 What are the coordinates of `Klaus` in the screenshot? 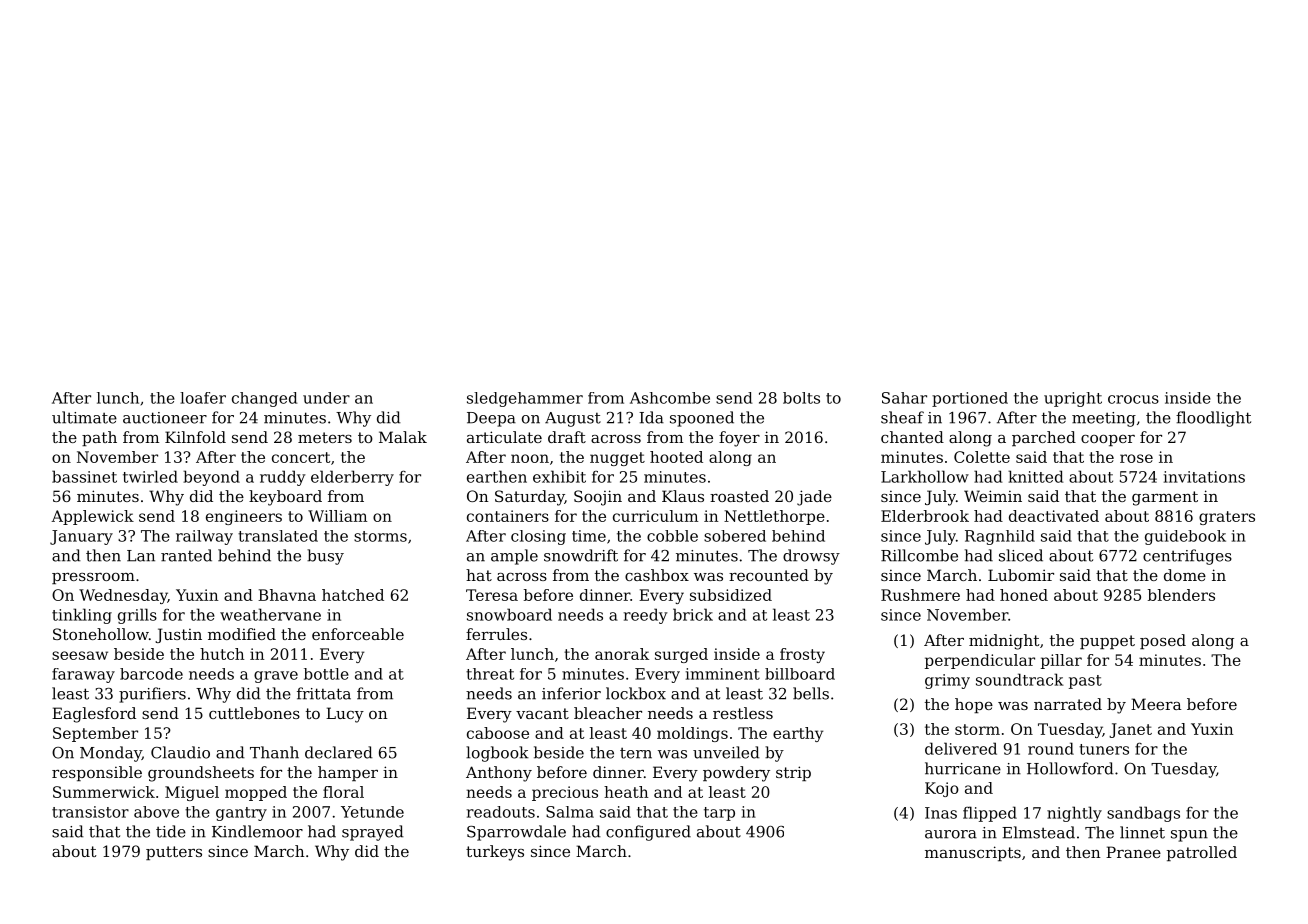 It's located at (683, 496).
